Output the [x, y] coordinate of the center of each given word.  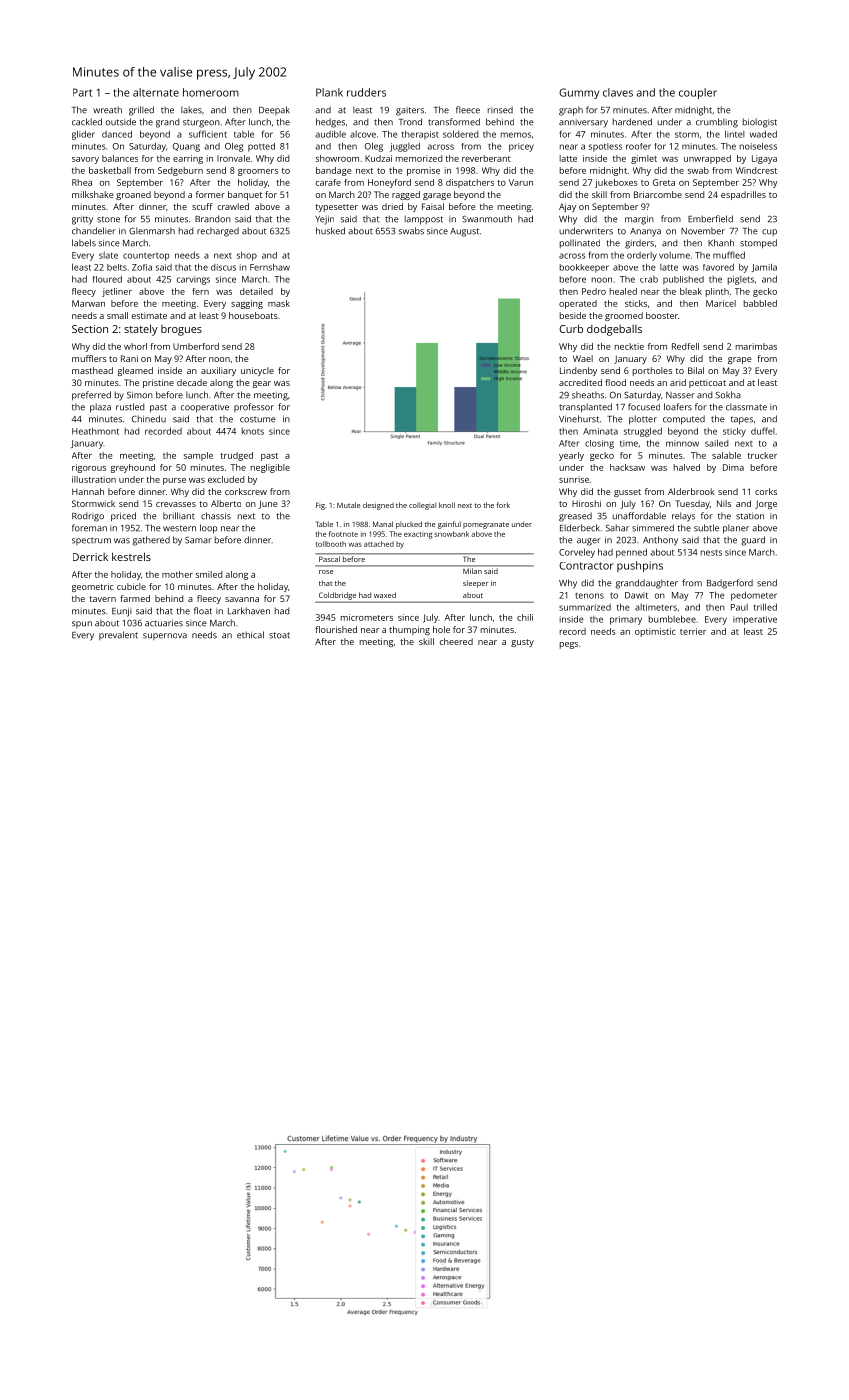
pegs [569, 645]
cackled [87, 122]
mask [279, 303]
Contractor [586, 566]
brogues [181, 330]
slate [108, 255]
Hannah [88, 491]
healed [623, 291]
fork [503, 505]
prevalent [118, 635]
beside [573, 315]
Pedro [594, 291]
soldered [460, 134]
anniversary [583, 123]
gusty [522, 643]
